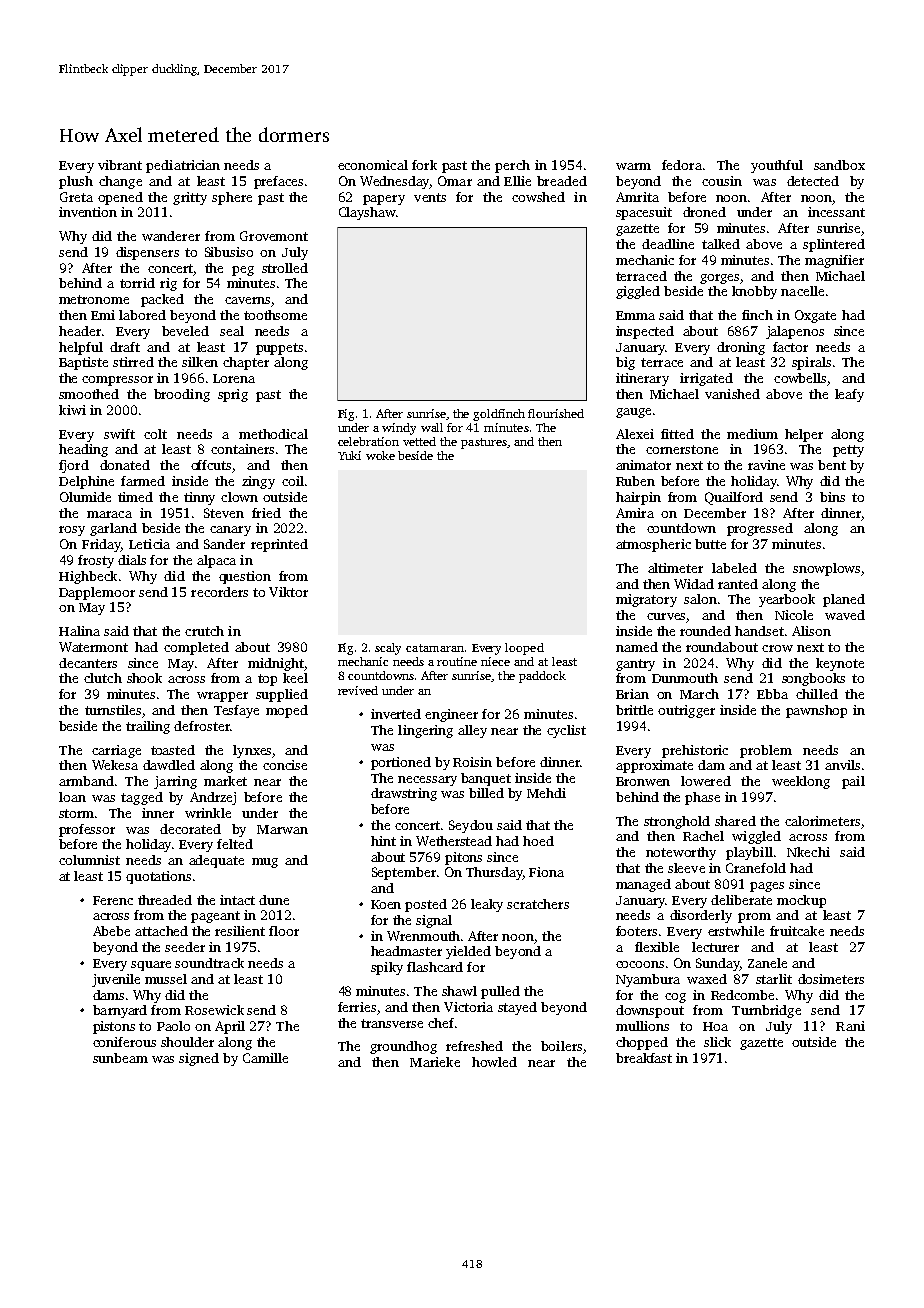  I want to click on flourished, so click(556, 413).
